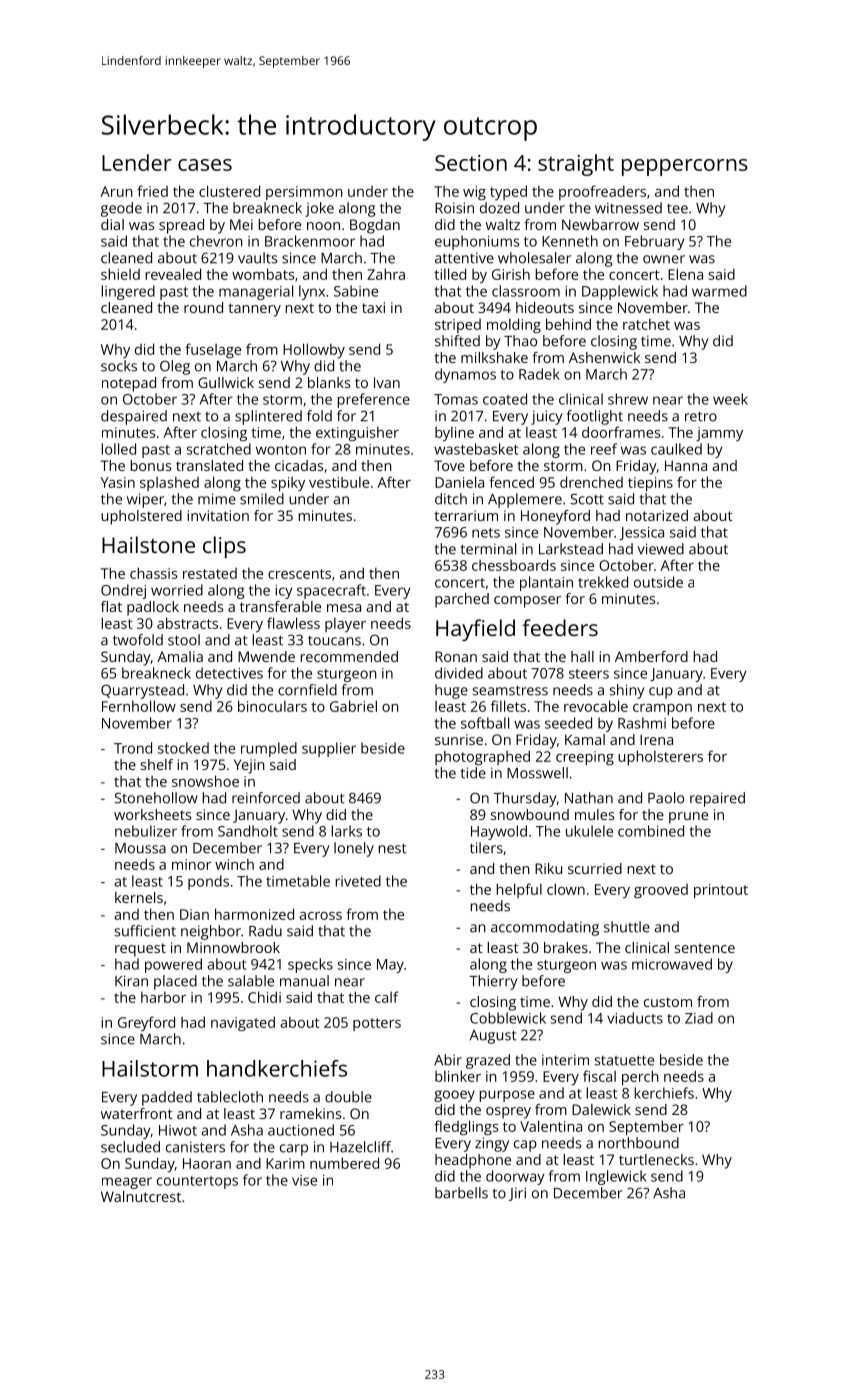 The image size is (849, 1400). I want to click on notarized, so click(657, 515).
